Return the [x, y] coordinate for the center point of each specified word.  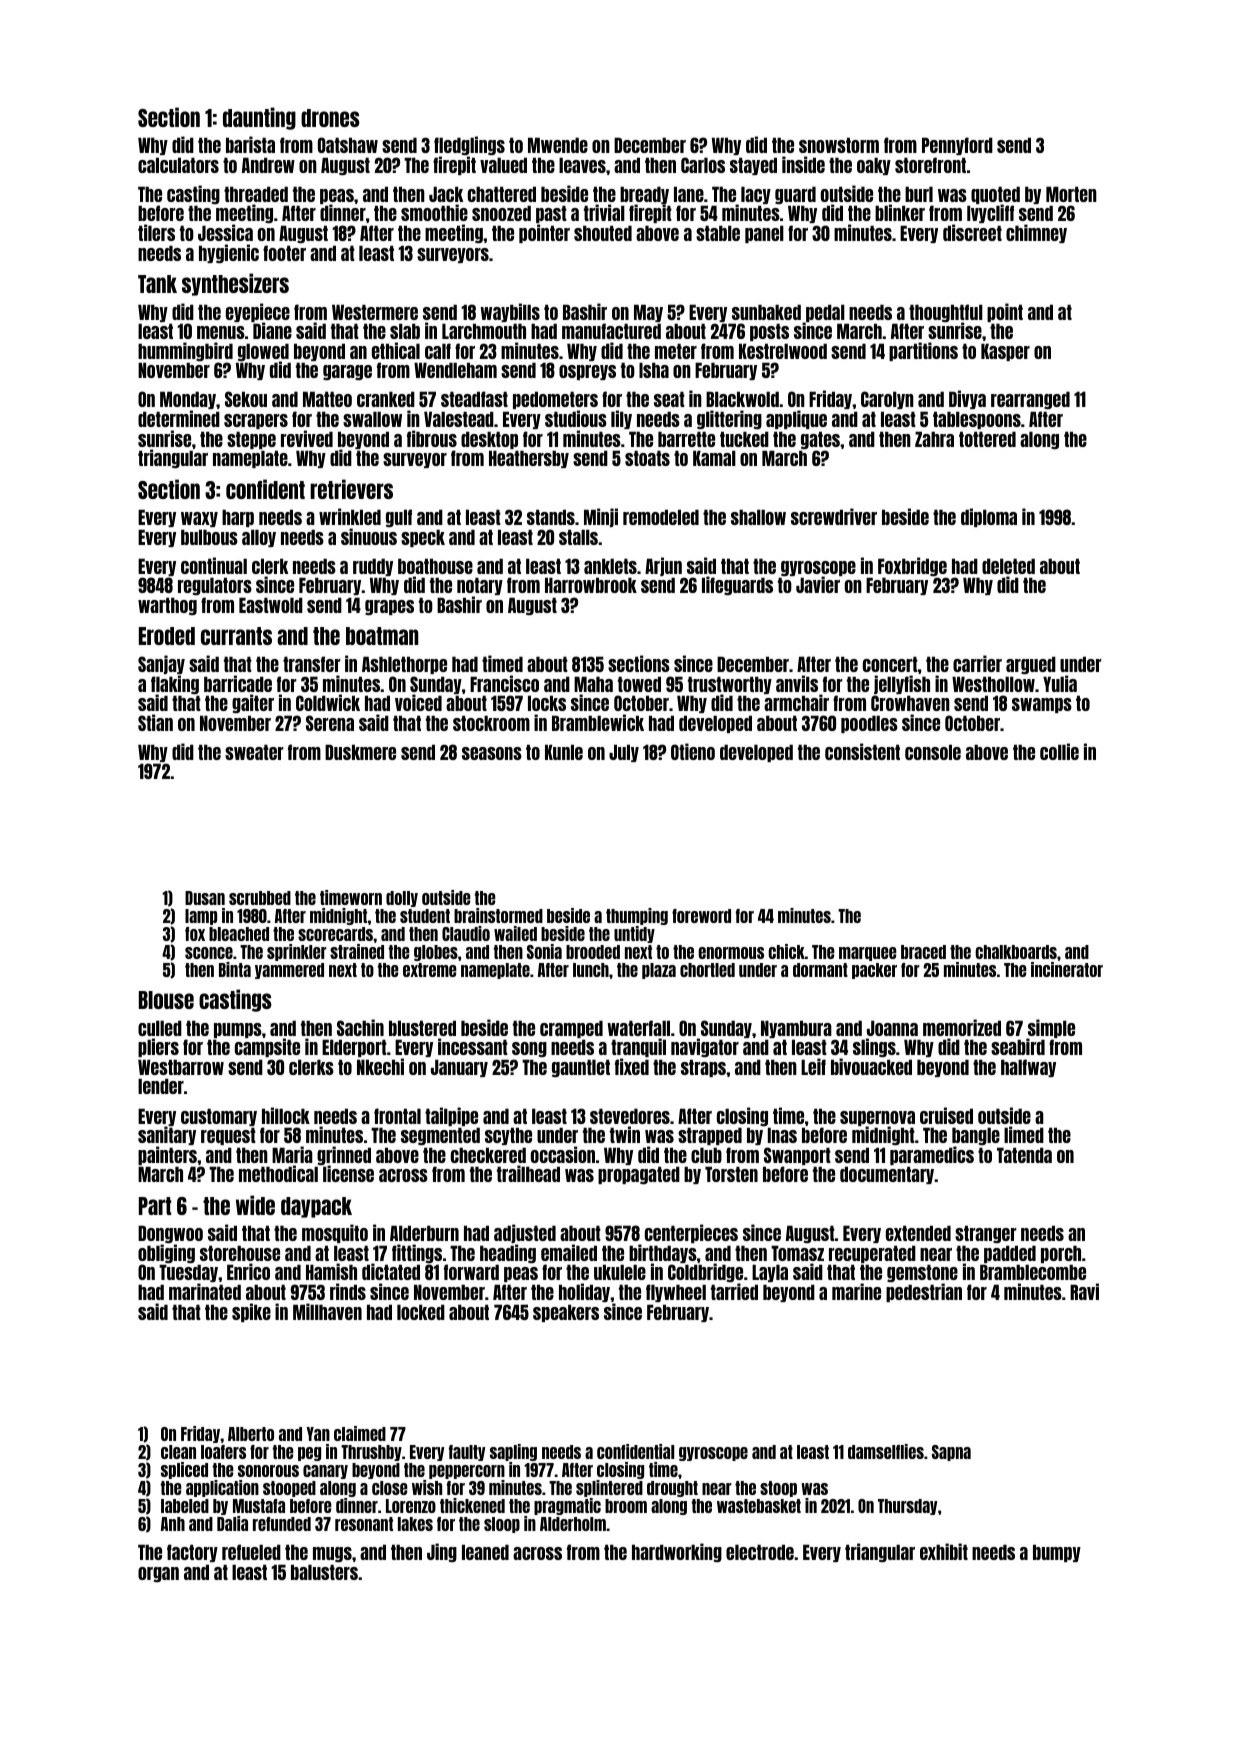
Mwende [558, 145]
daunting [259, 118]
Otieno [693, 751]
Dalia [232, 1523]
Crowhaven [910, 703]
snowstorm [839, 145]
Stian [155, 722]
